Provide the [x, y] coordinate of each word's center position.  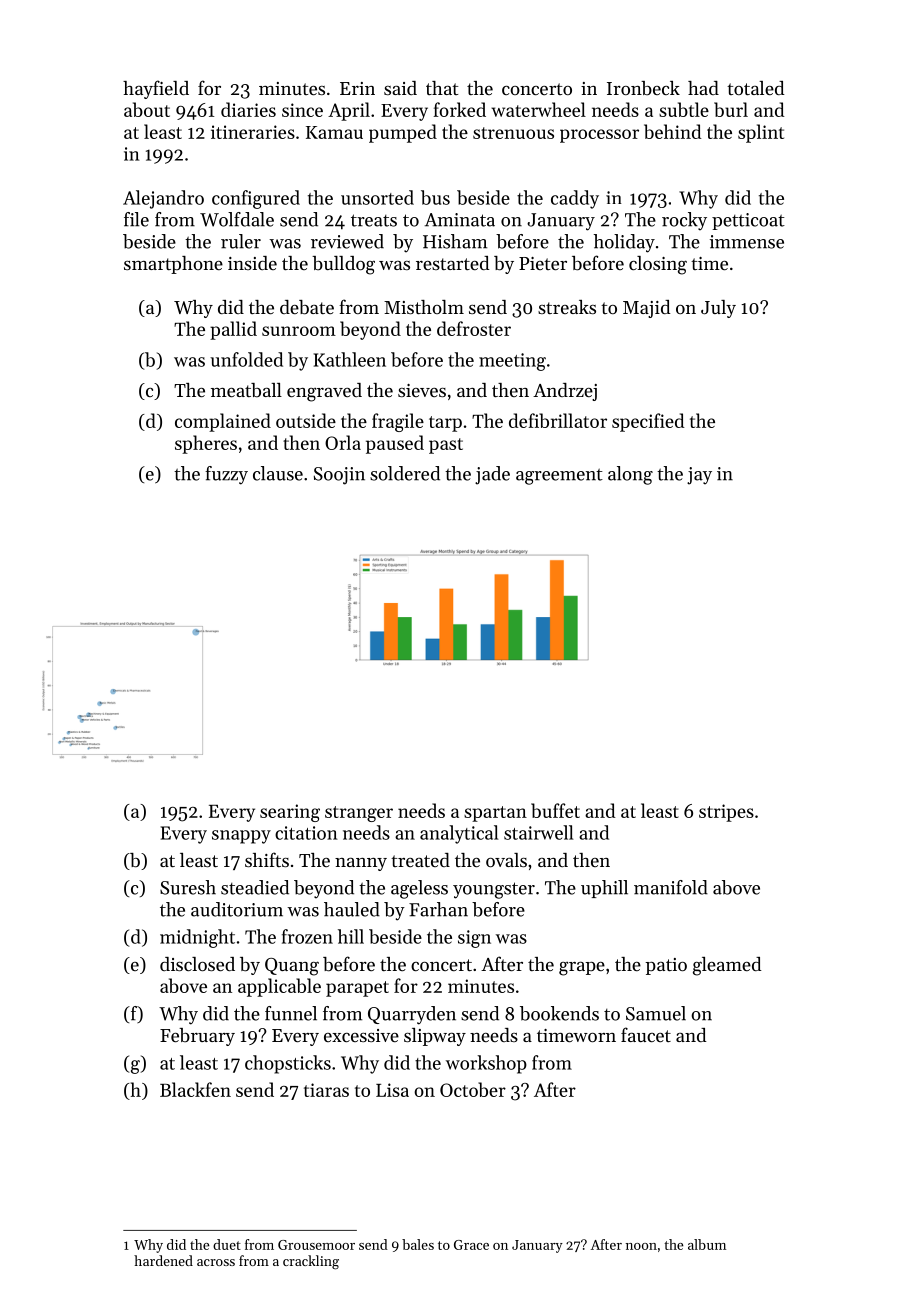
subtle [684, 109]
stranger [359, 814]
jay [699, 476]
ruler [241, 241]
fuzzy [226, 475]
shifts [267, 859]
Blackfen [195, 1089]
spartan [495, 814]
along [630, 475]
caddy [575, 199]
